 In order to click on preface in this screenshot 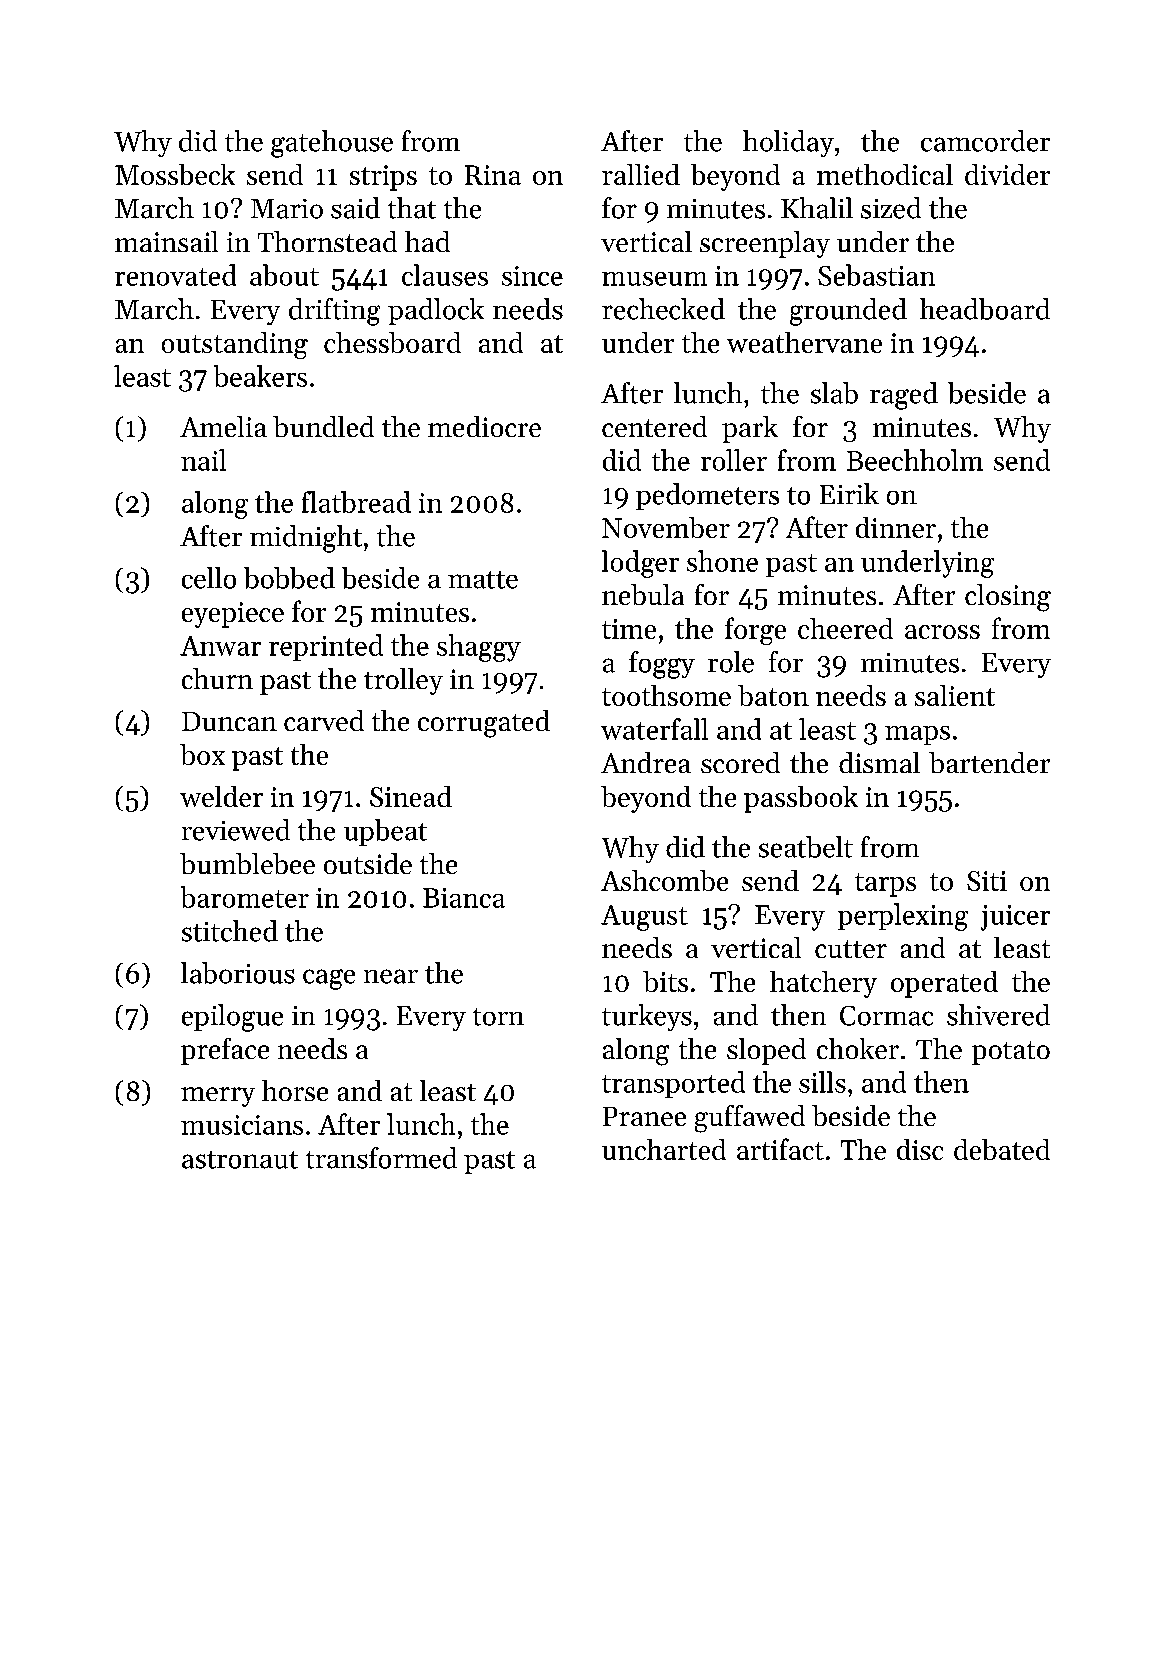, I will do `click(225, 1051)`.
